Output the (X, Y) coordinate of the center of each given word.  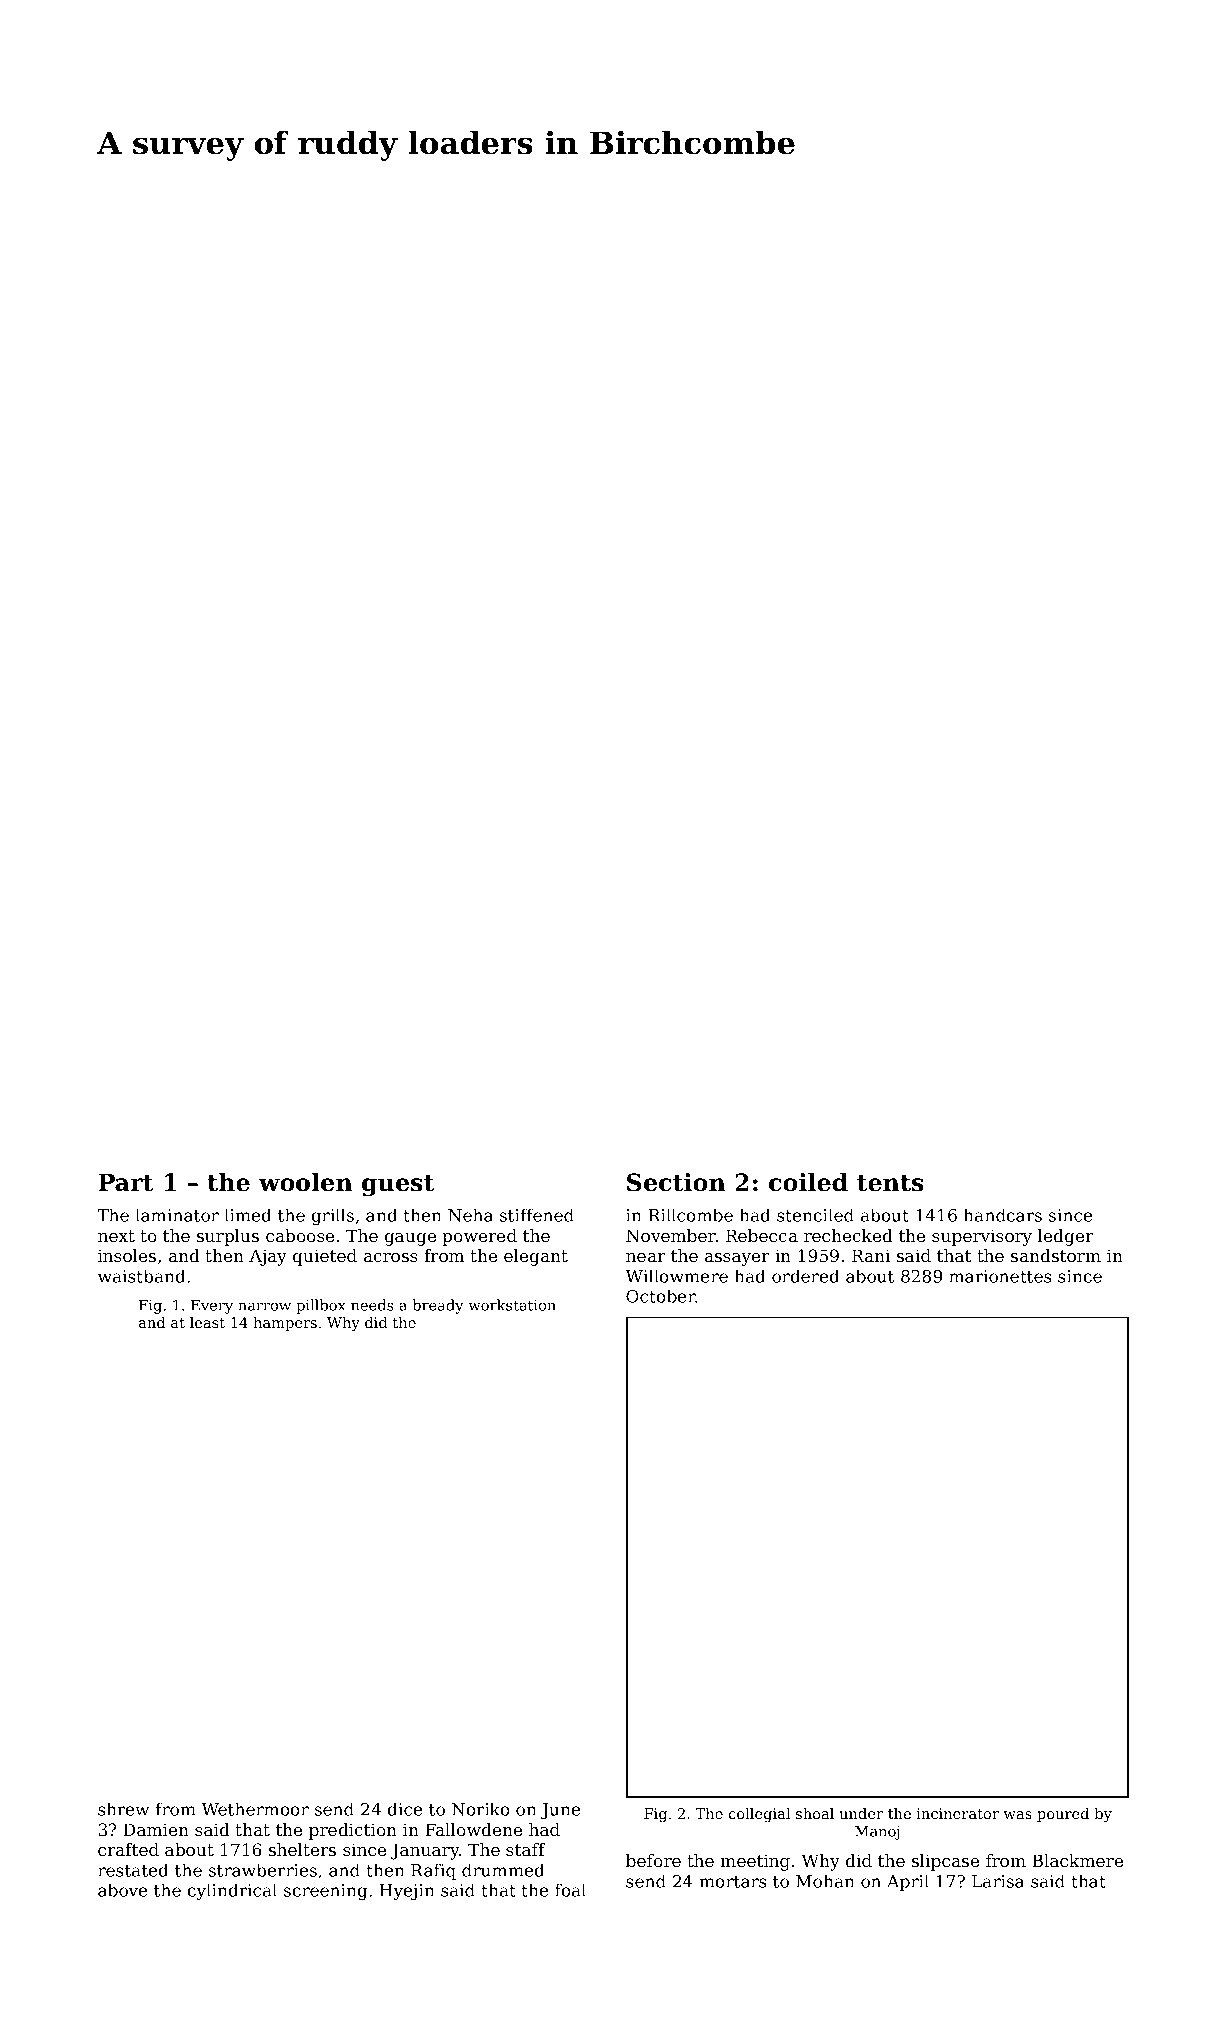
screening (325, 1892)
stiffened (537, 1215)
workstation (512, 1305)
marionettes (1000, 1276)
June (560, 1811)
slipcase (945, 1862)
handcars (1003, 1215)
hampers (285, 1324)
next (116, 1236)
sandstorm (1056, 1255)
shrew (123, 1809)
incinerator (958, 1813)
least (207, 1322)
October (661, 1296)
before (653, 1860)
